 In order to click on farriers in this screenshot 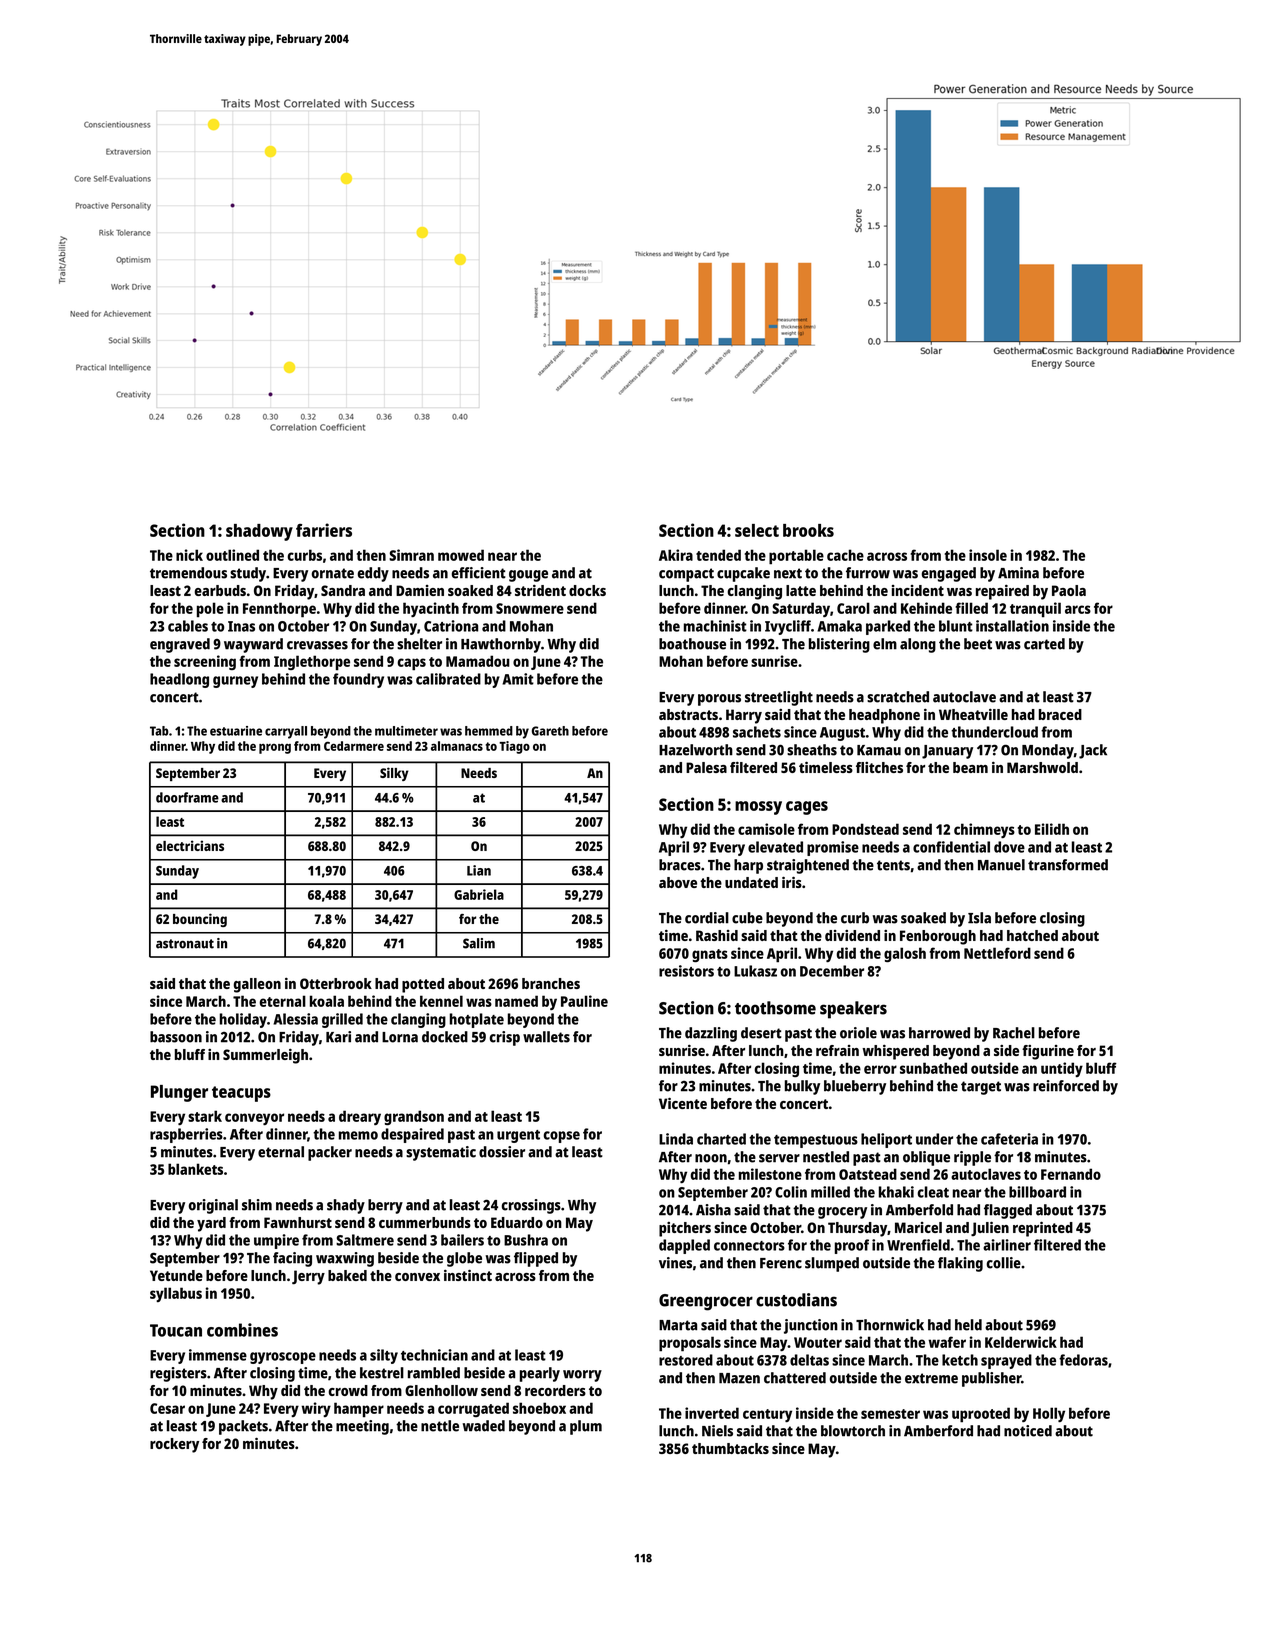, I will do `click(324, 530)`.
